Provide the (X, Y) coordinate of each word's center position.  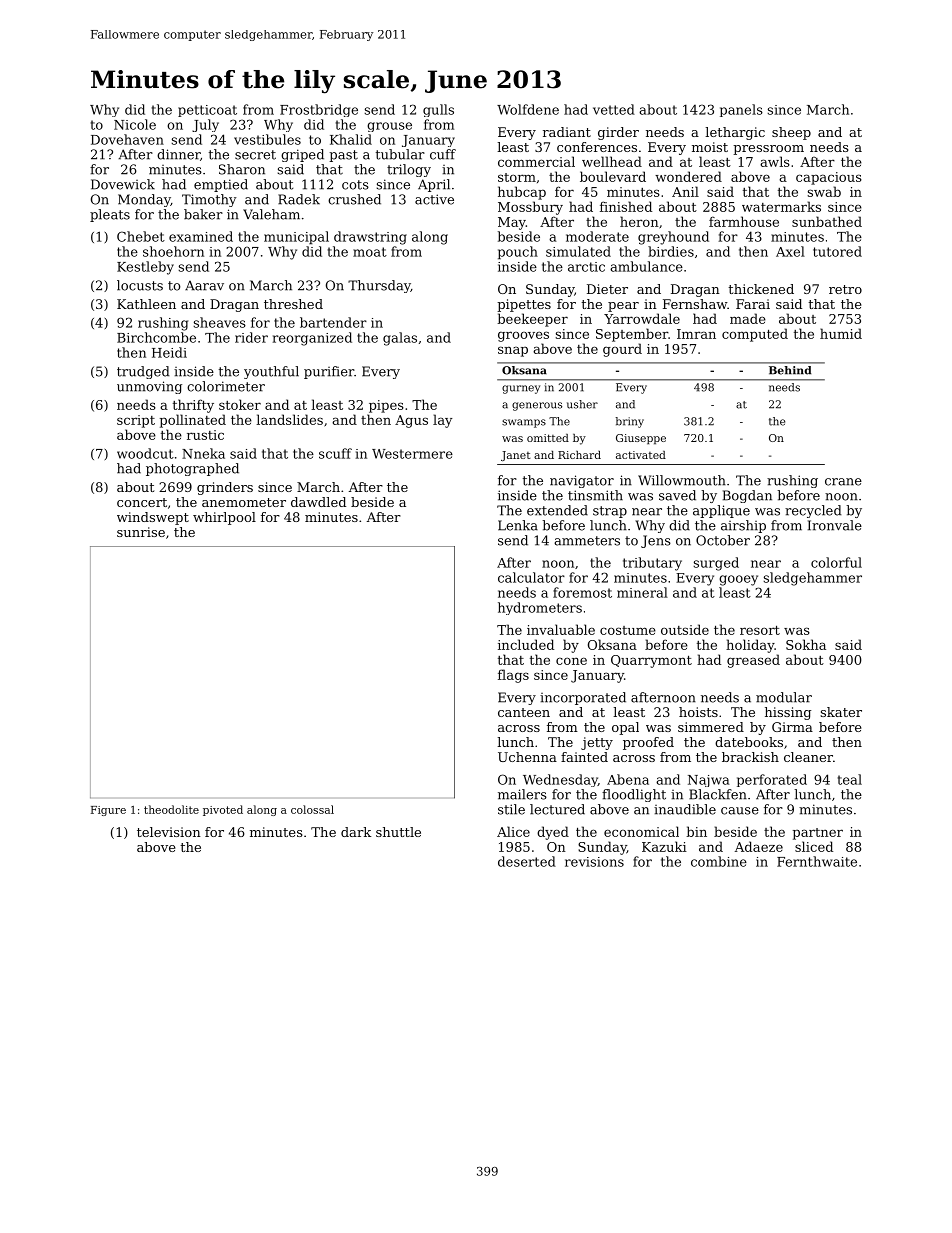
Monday (144, 200)
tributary (652, 564)
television (169, 832)
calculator (531, 577)
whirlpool (224, 518)
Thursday (379, 286)
